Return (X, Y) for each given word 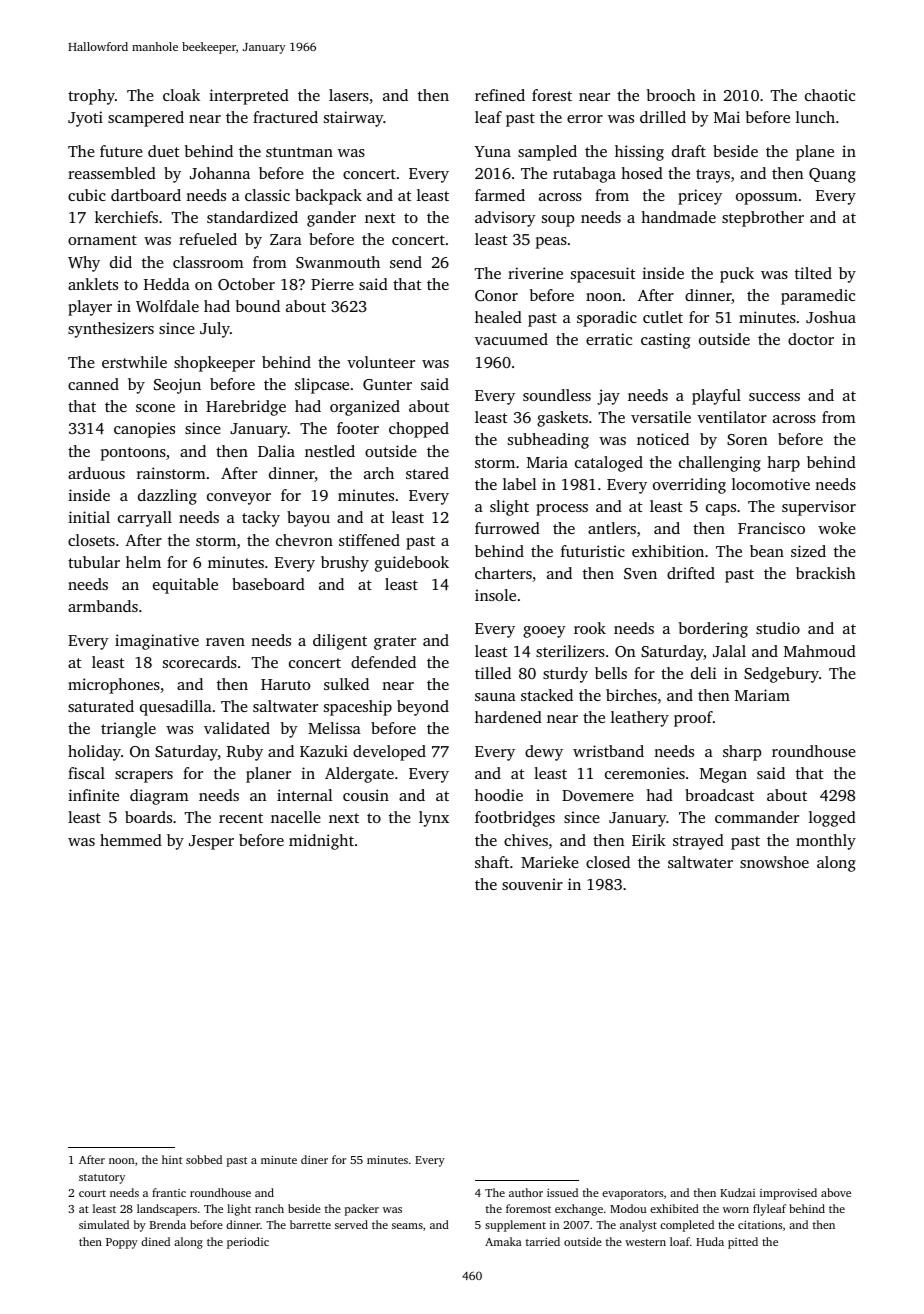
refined (500, 95)
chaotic (830, 95)
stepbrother (763, 219)
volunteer (381, 362)
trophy (91, 97)
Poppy (122, 1243)
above (836, 1192)
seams (407, 1226)
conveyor (239, 499)
